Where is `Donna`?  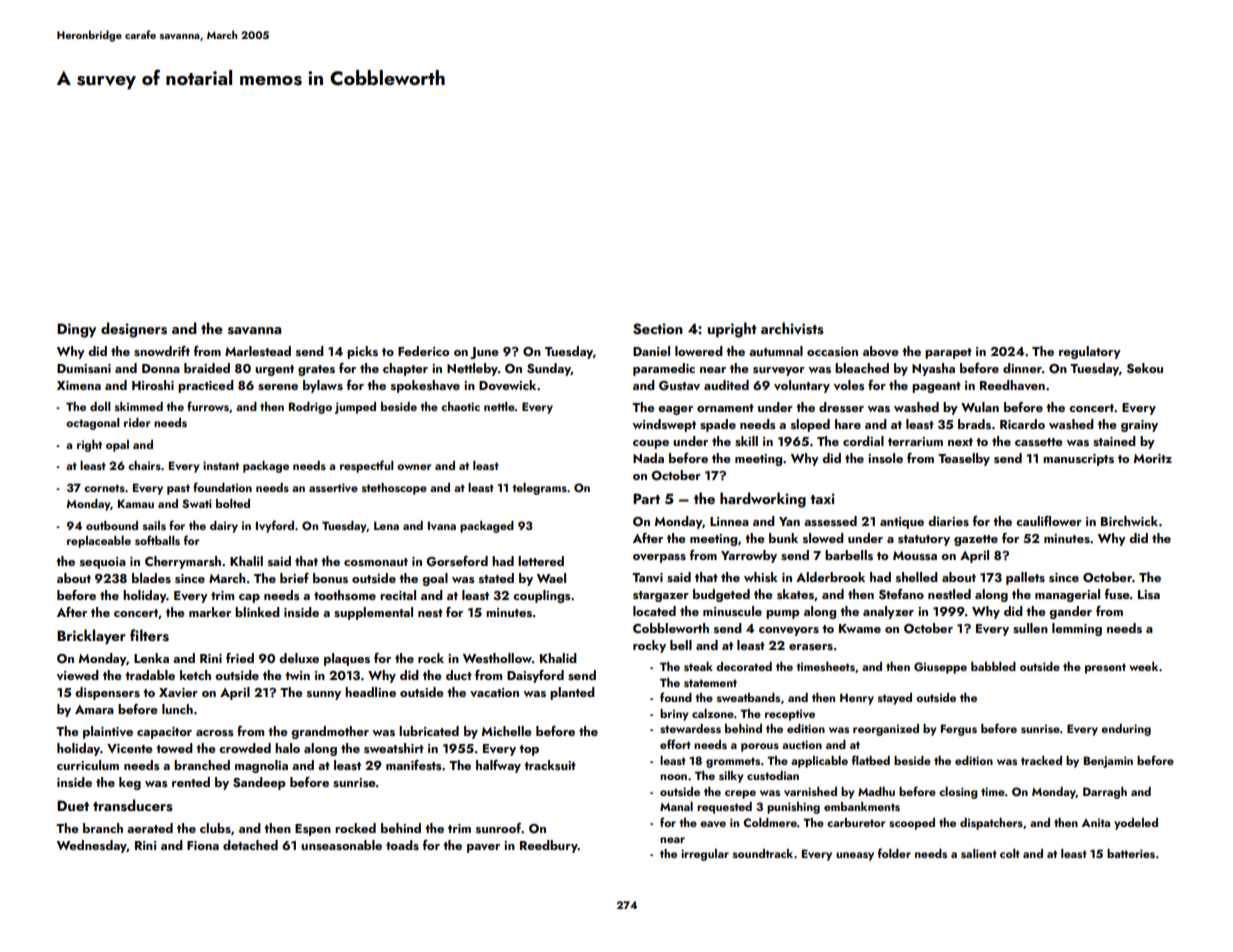
Donna is located at coordinates (161, 368).
